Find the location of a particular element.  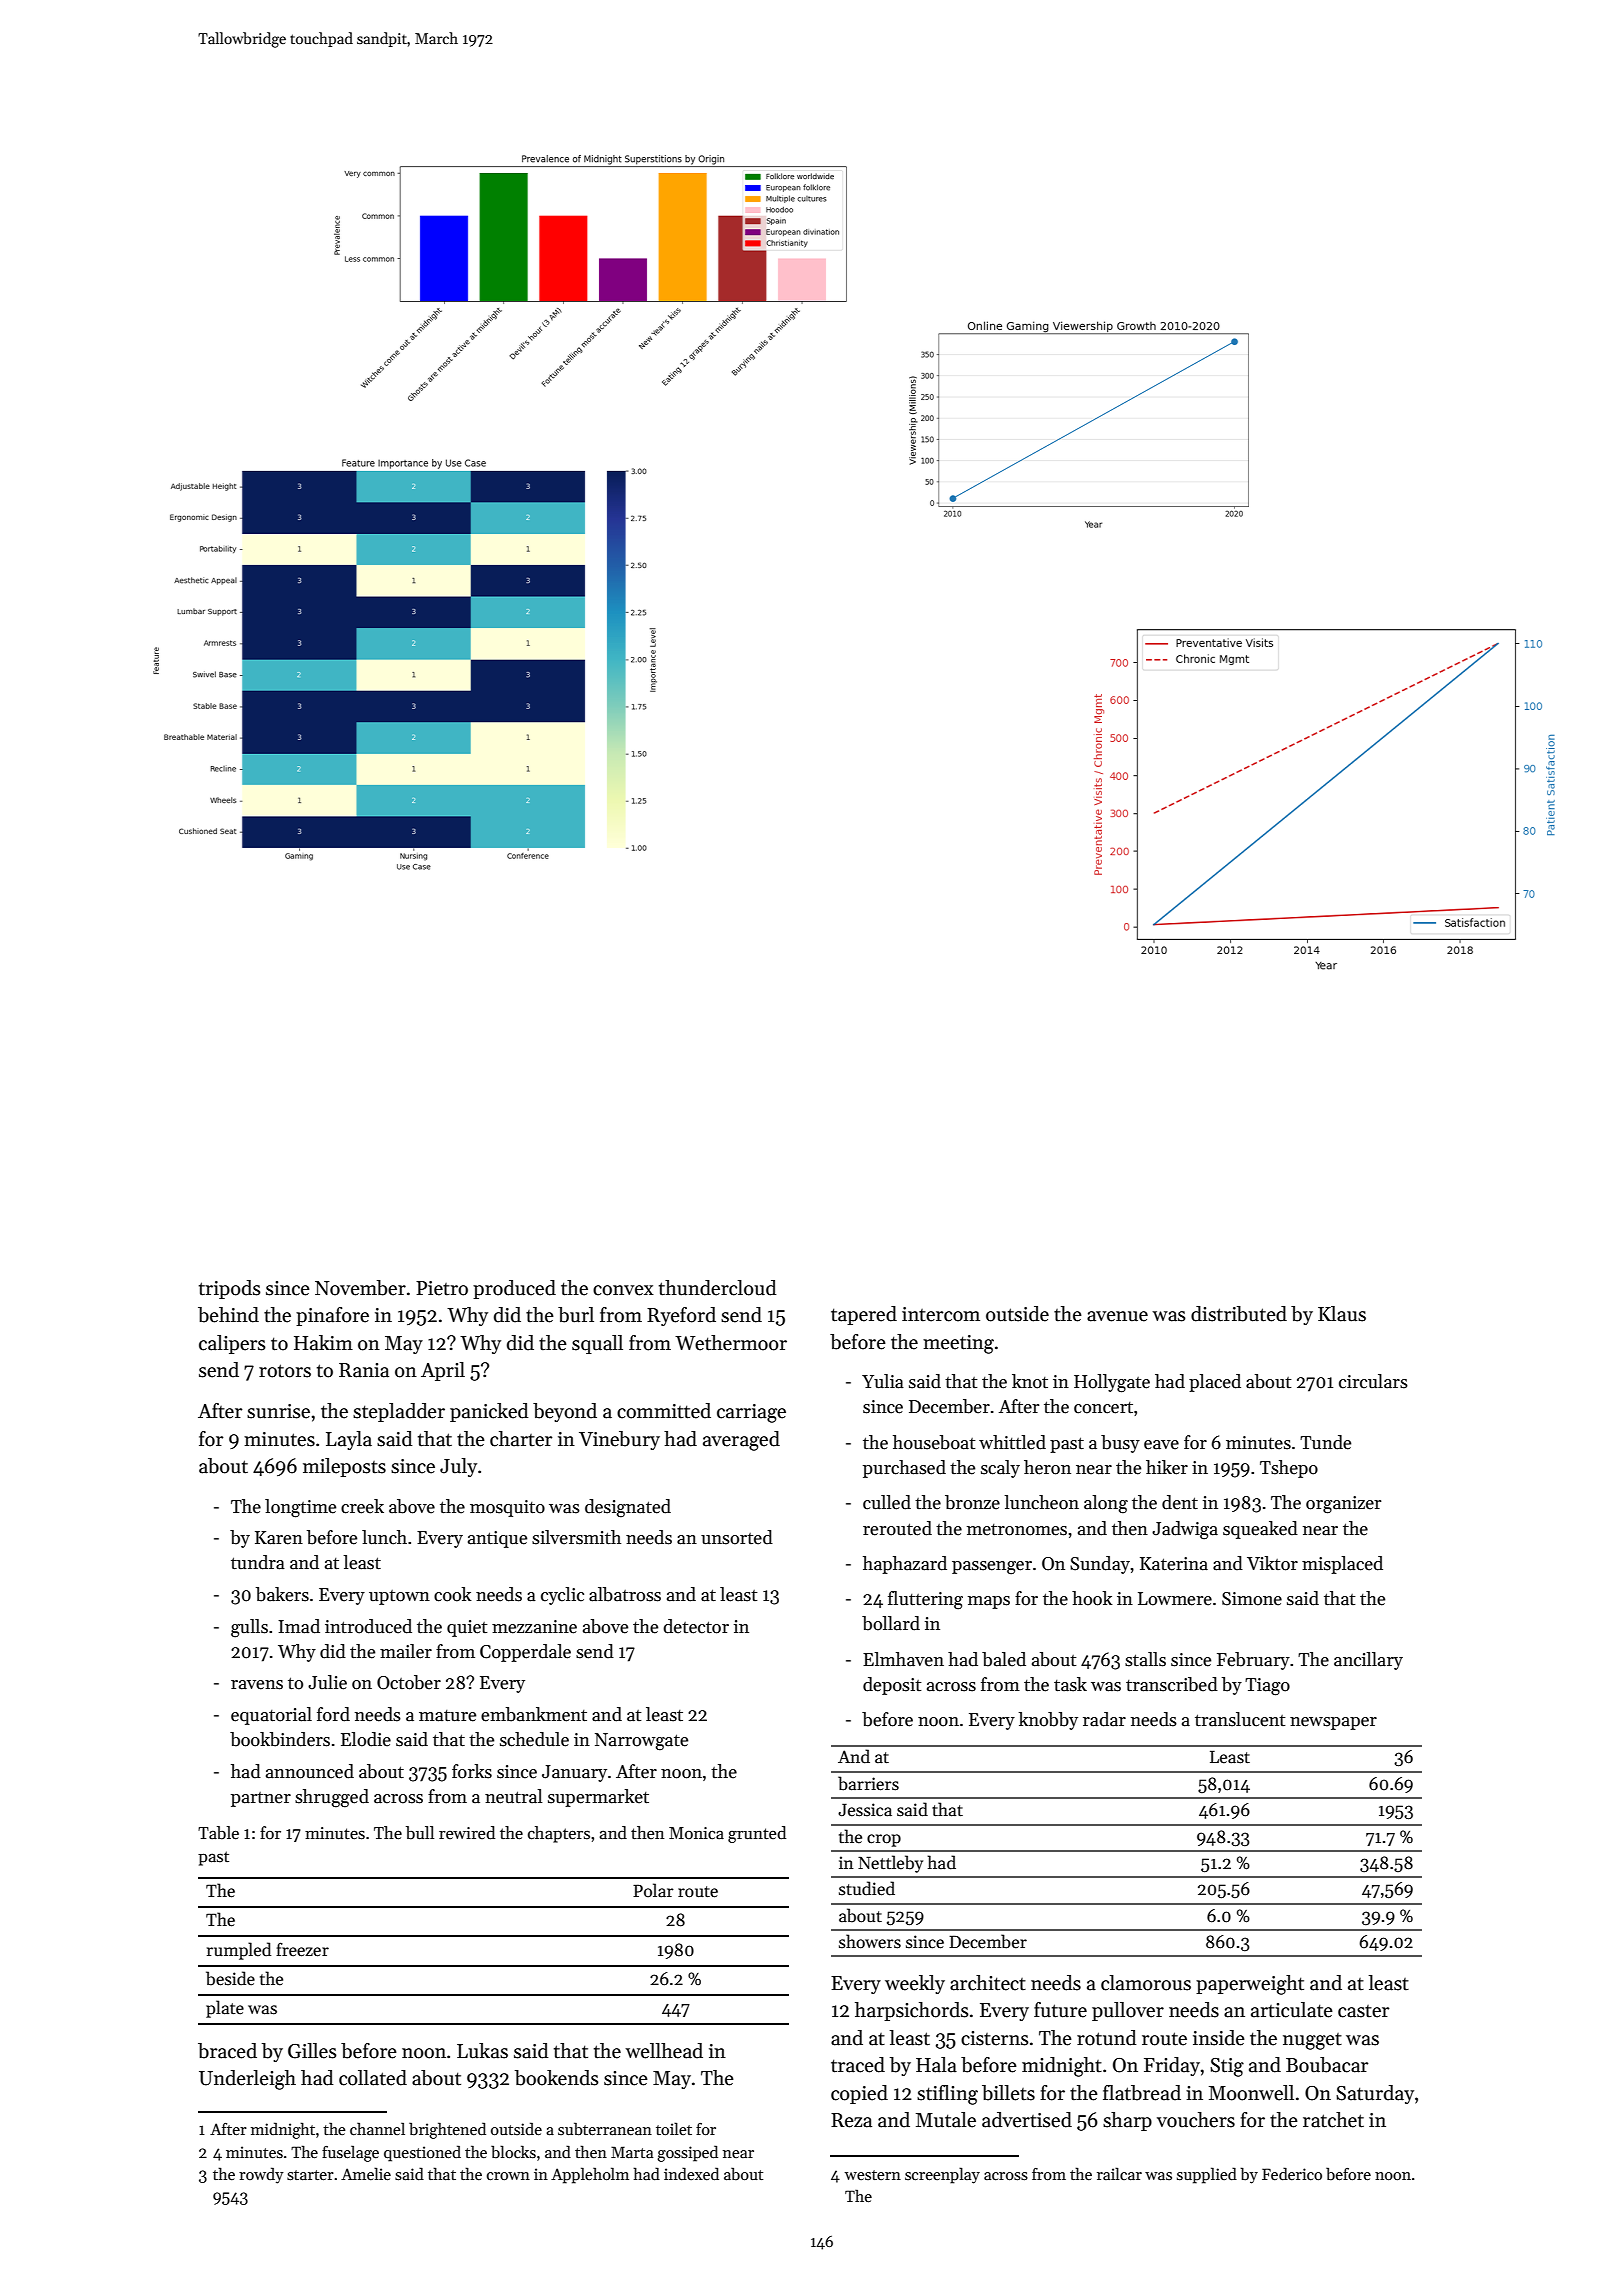

Underleigh is located at coordinates (247, 2080).
